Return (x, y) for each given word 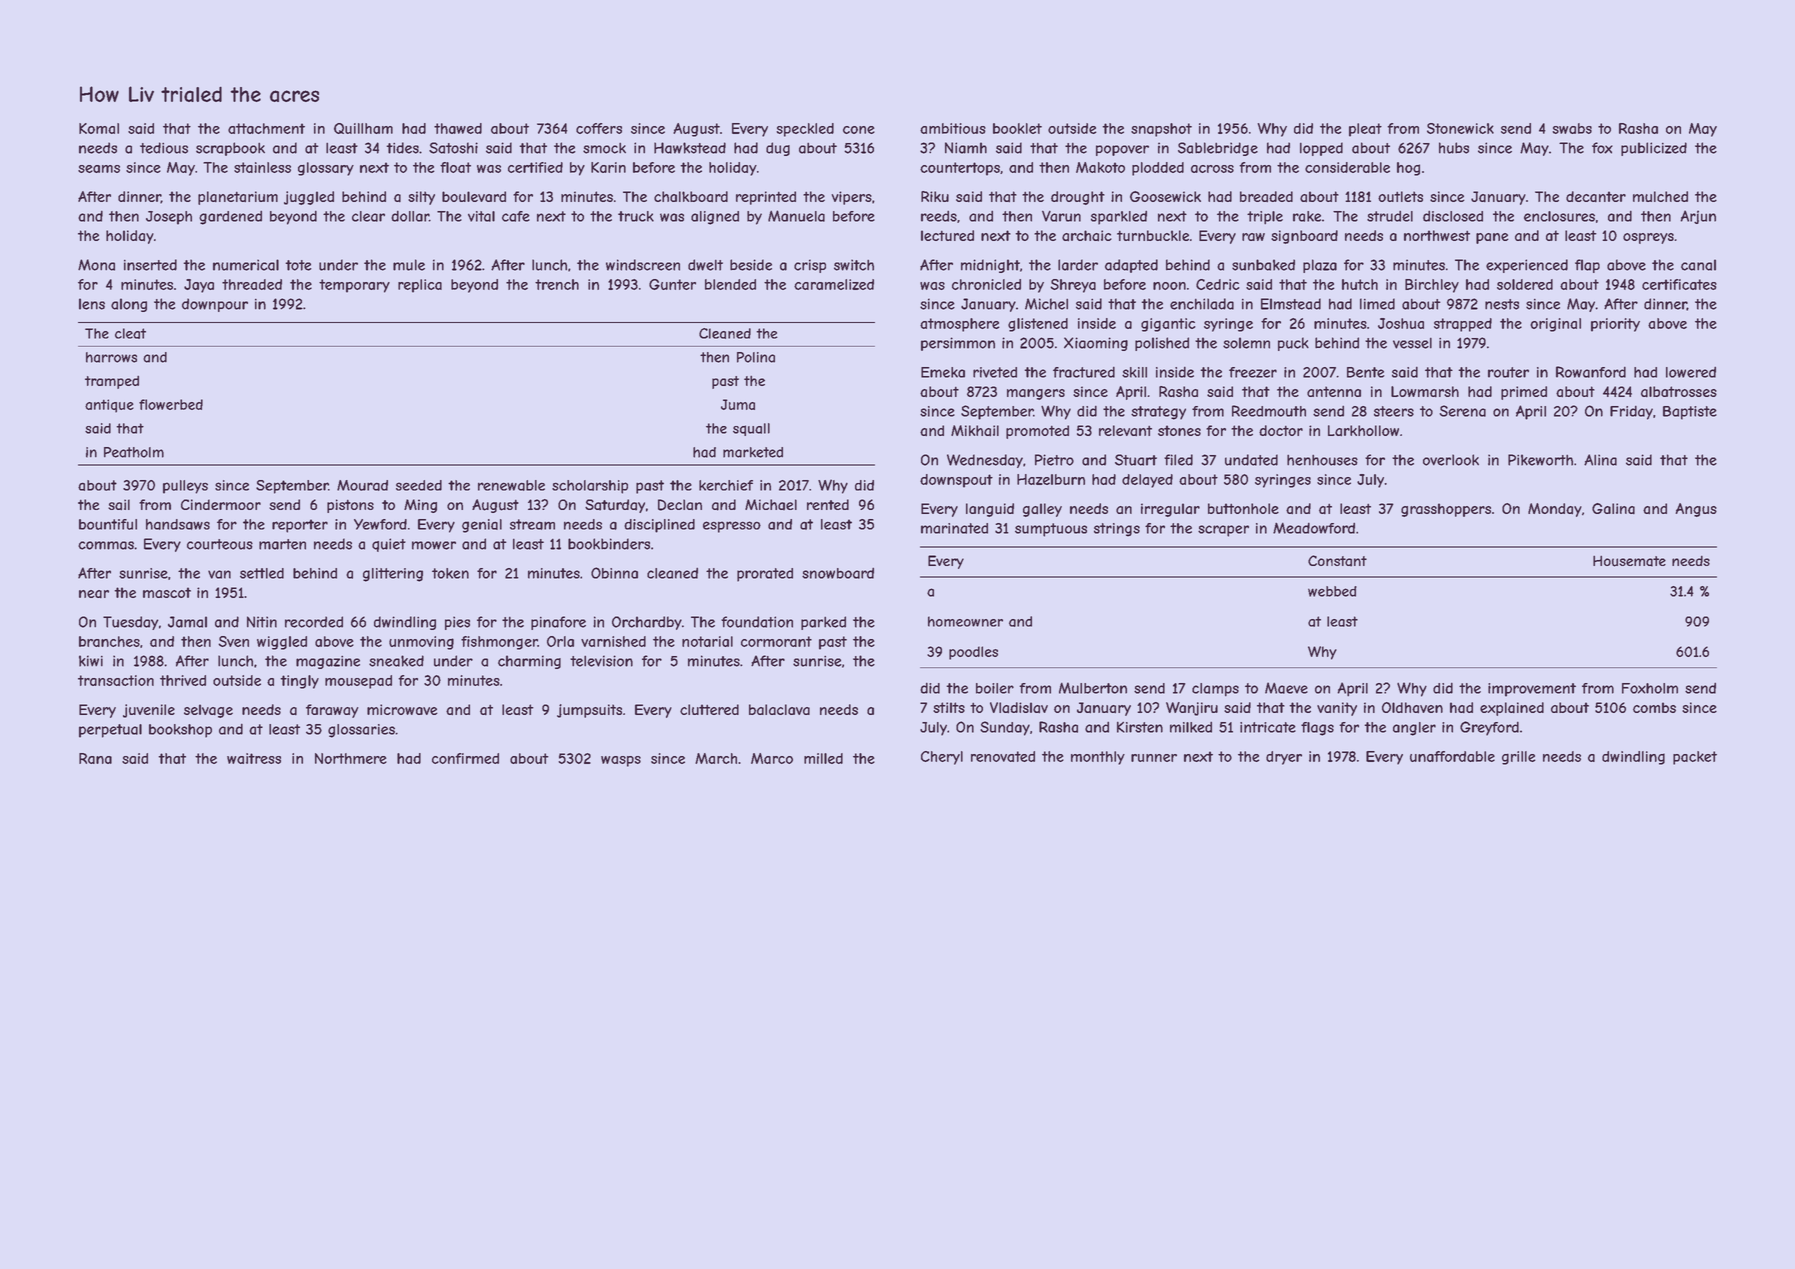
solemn (1246, 343)
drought (1078, 198)
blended (730, 284)
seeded (419, 485)
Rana (95, 758)
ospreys (1648, 238)
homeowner (965, 621)
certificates (1679, 284)
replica (420, 286)
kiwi (91, 661)
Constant (1337, 561)
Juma (738, 404)
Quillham (363, 128)
